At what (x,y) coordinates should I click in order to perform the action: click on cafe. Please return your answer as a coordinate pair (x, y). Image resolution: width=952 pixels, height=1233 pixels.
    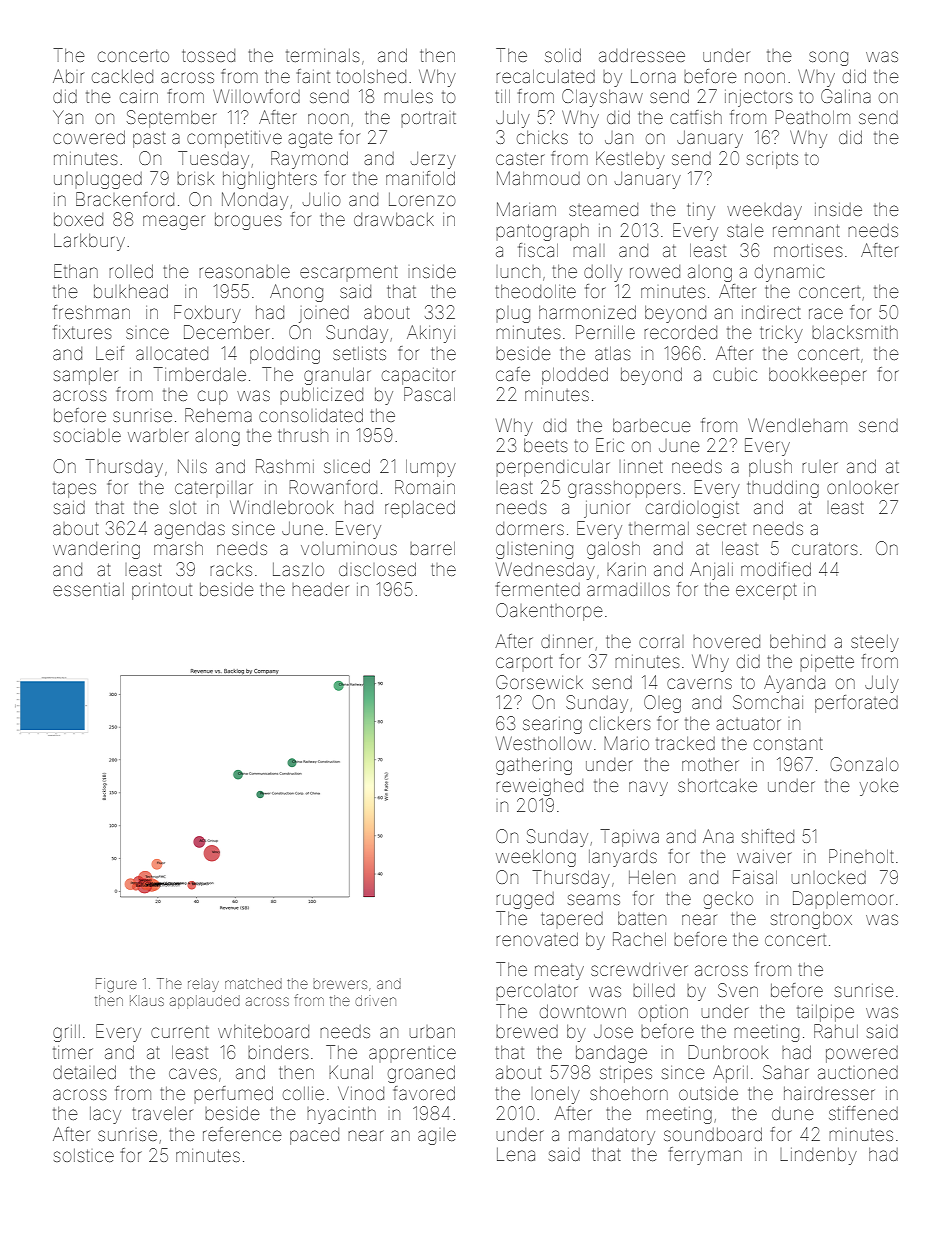
    Looking at the image, I should click on (513, 374).
